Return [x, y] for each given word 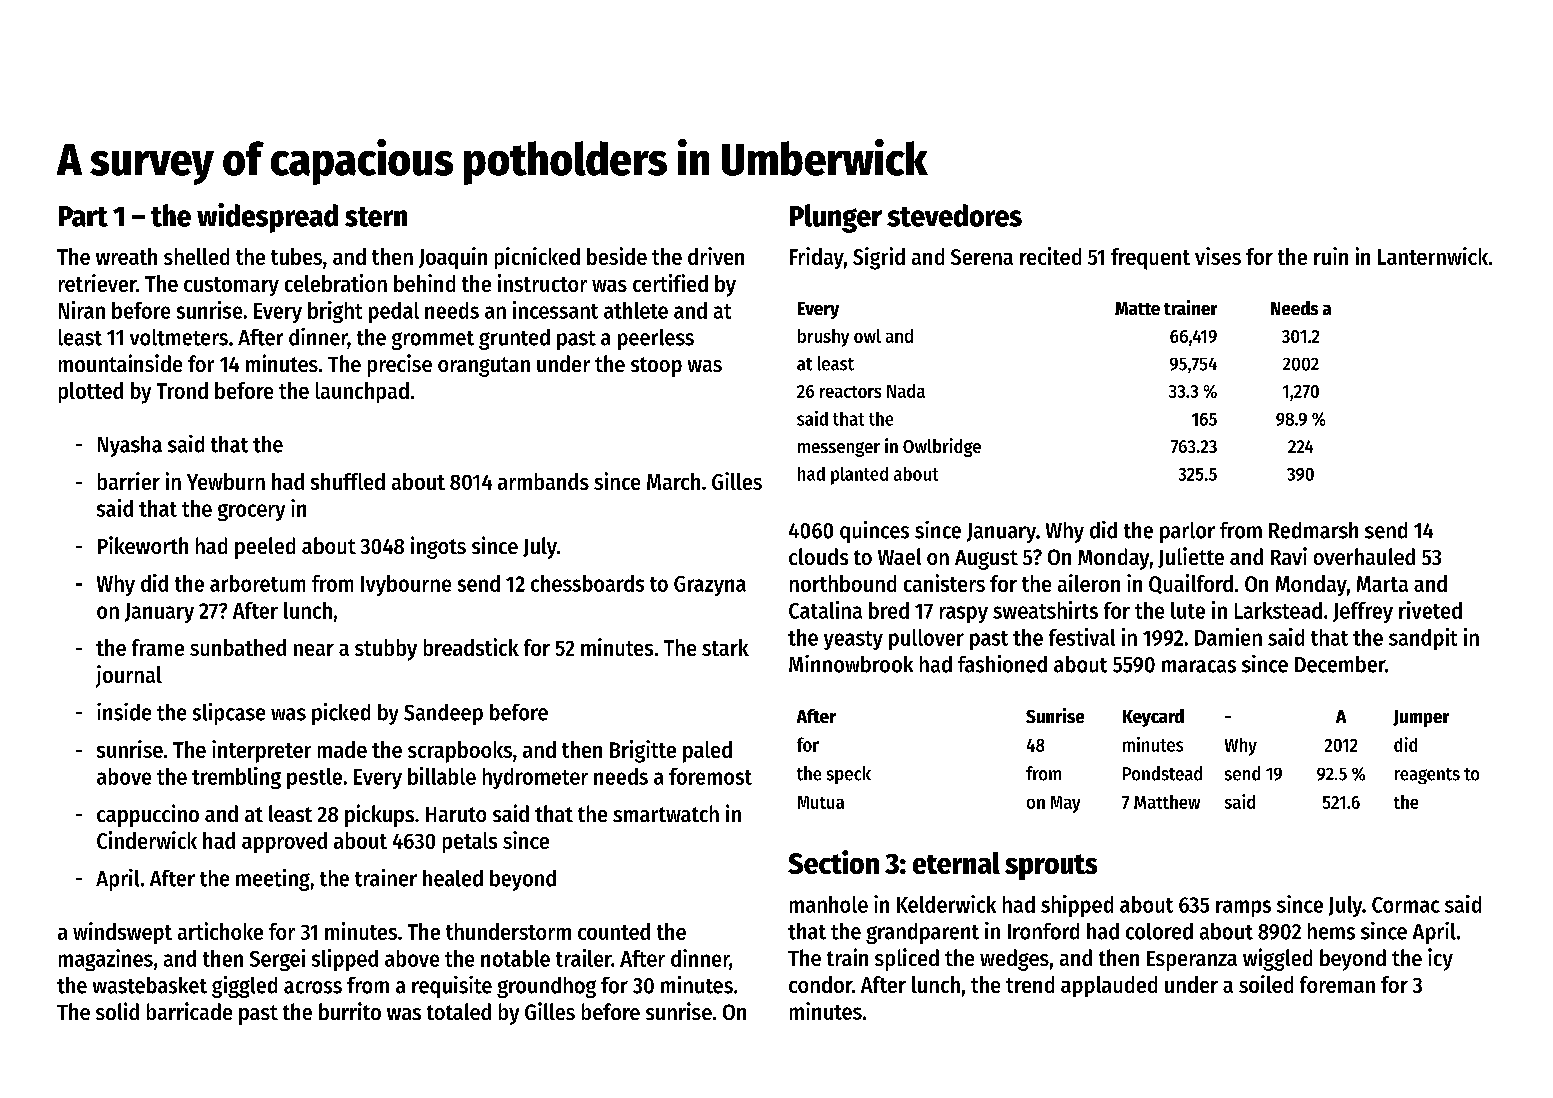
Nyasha [130, 446]
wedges [1014, 960]
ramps [1243, 908]
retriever [97, 283]
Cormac [1406, 905]
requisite [452, 987]
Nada [906, 391]
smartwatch [666, 813]
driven [716, 256]
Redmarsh [1313, 530]
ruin [1331, 256]
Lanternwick [1433, 256]
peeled [265, 548]
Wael [899, 556]
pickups [379, 815]
